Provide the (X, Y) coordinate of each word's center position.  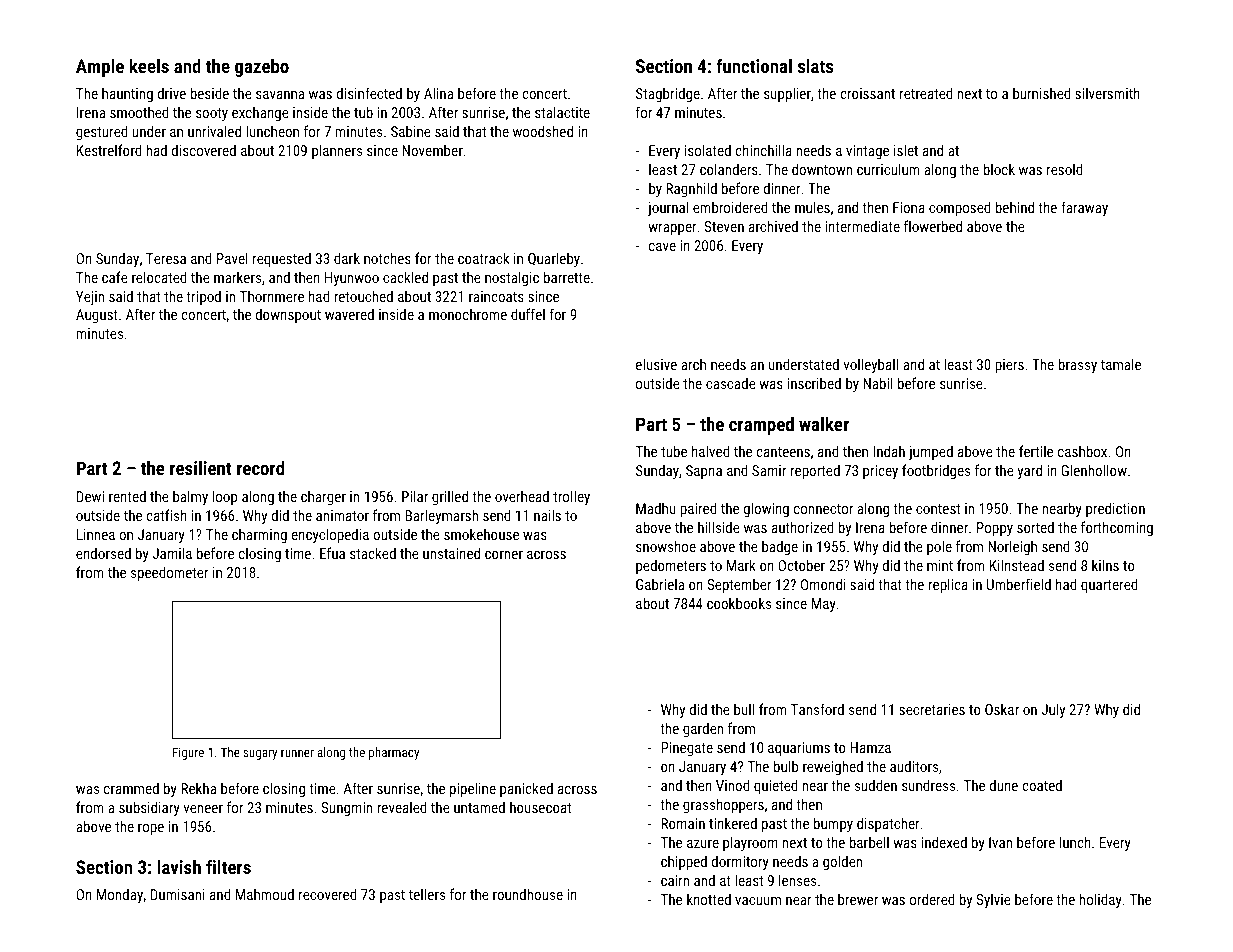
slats (815, 66)
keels (149, 66)
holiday (1100, 900)
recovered (328, 894)
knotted (709, 899)
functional (754, 65)
